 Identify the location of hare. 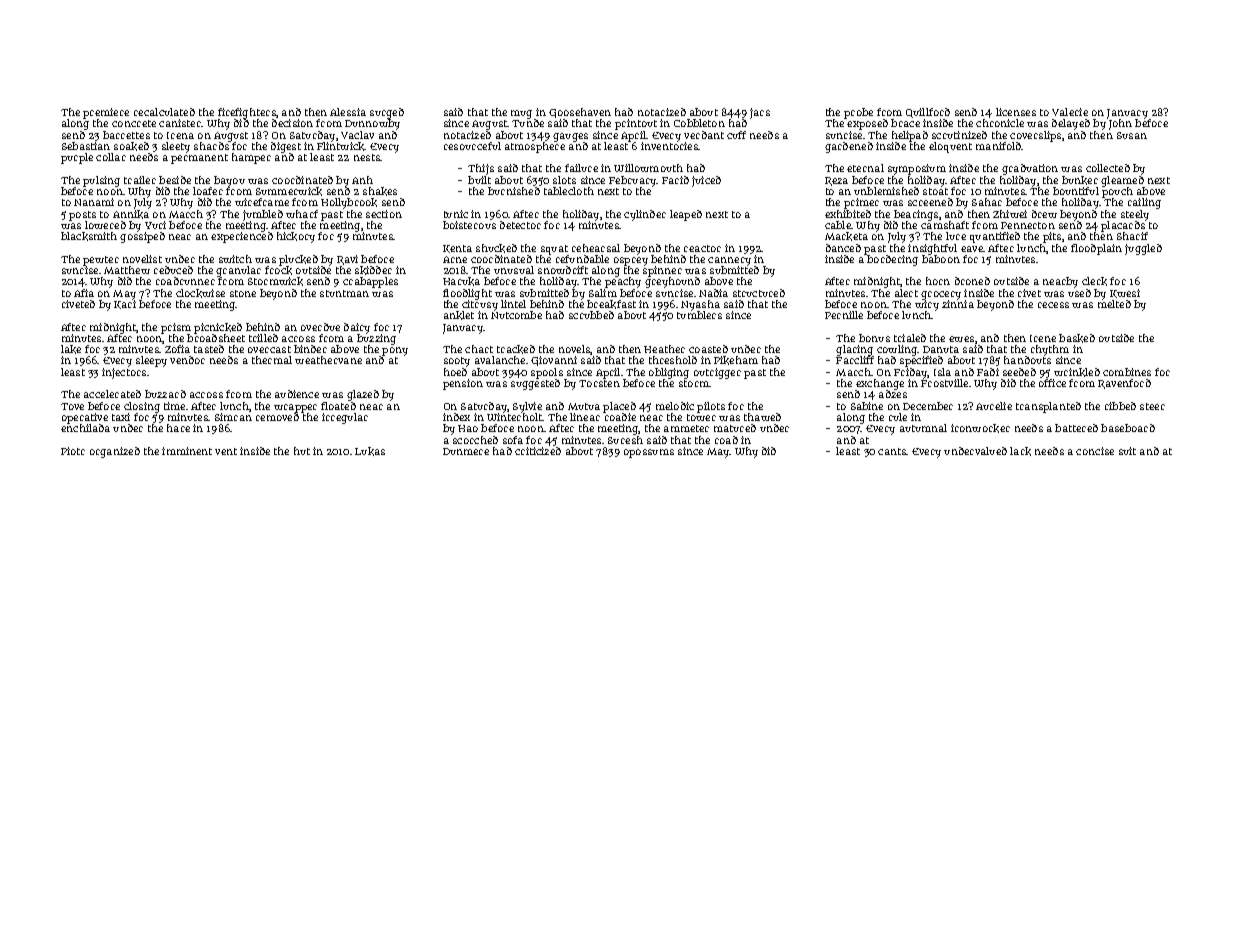
(178, 428).
